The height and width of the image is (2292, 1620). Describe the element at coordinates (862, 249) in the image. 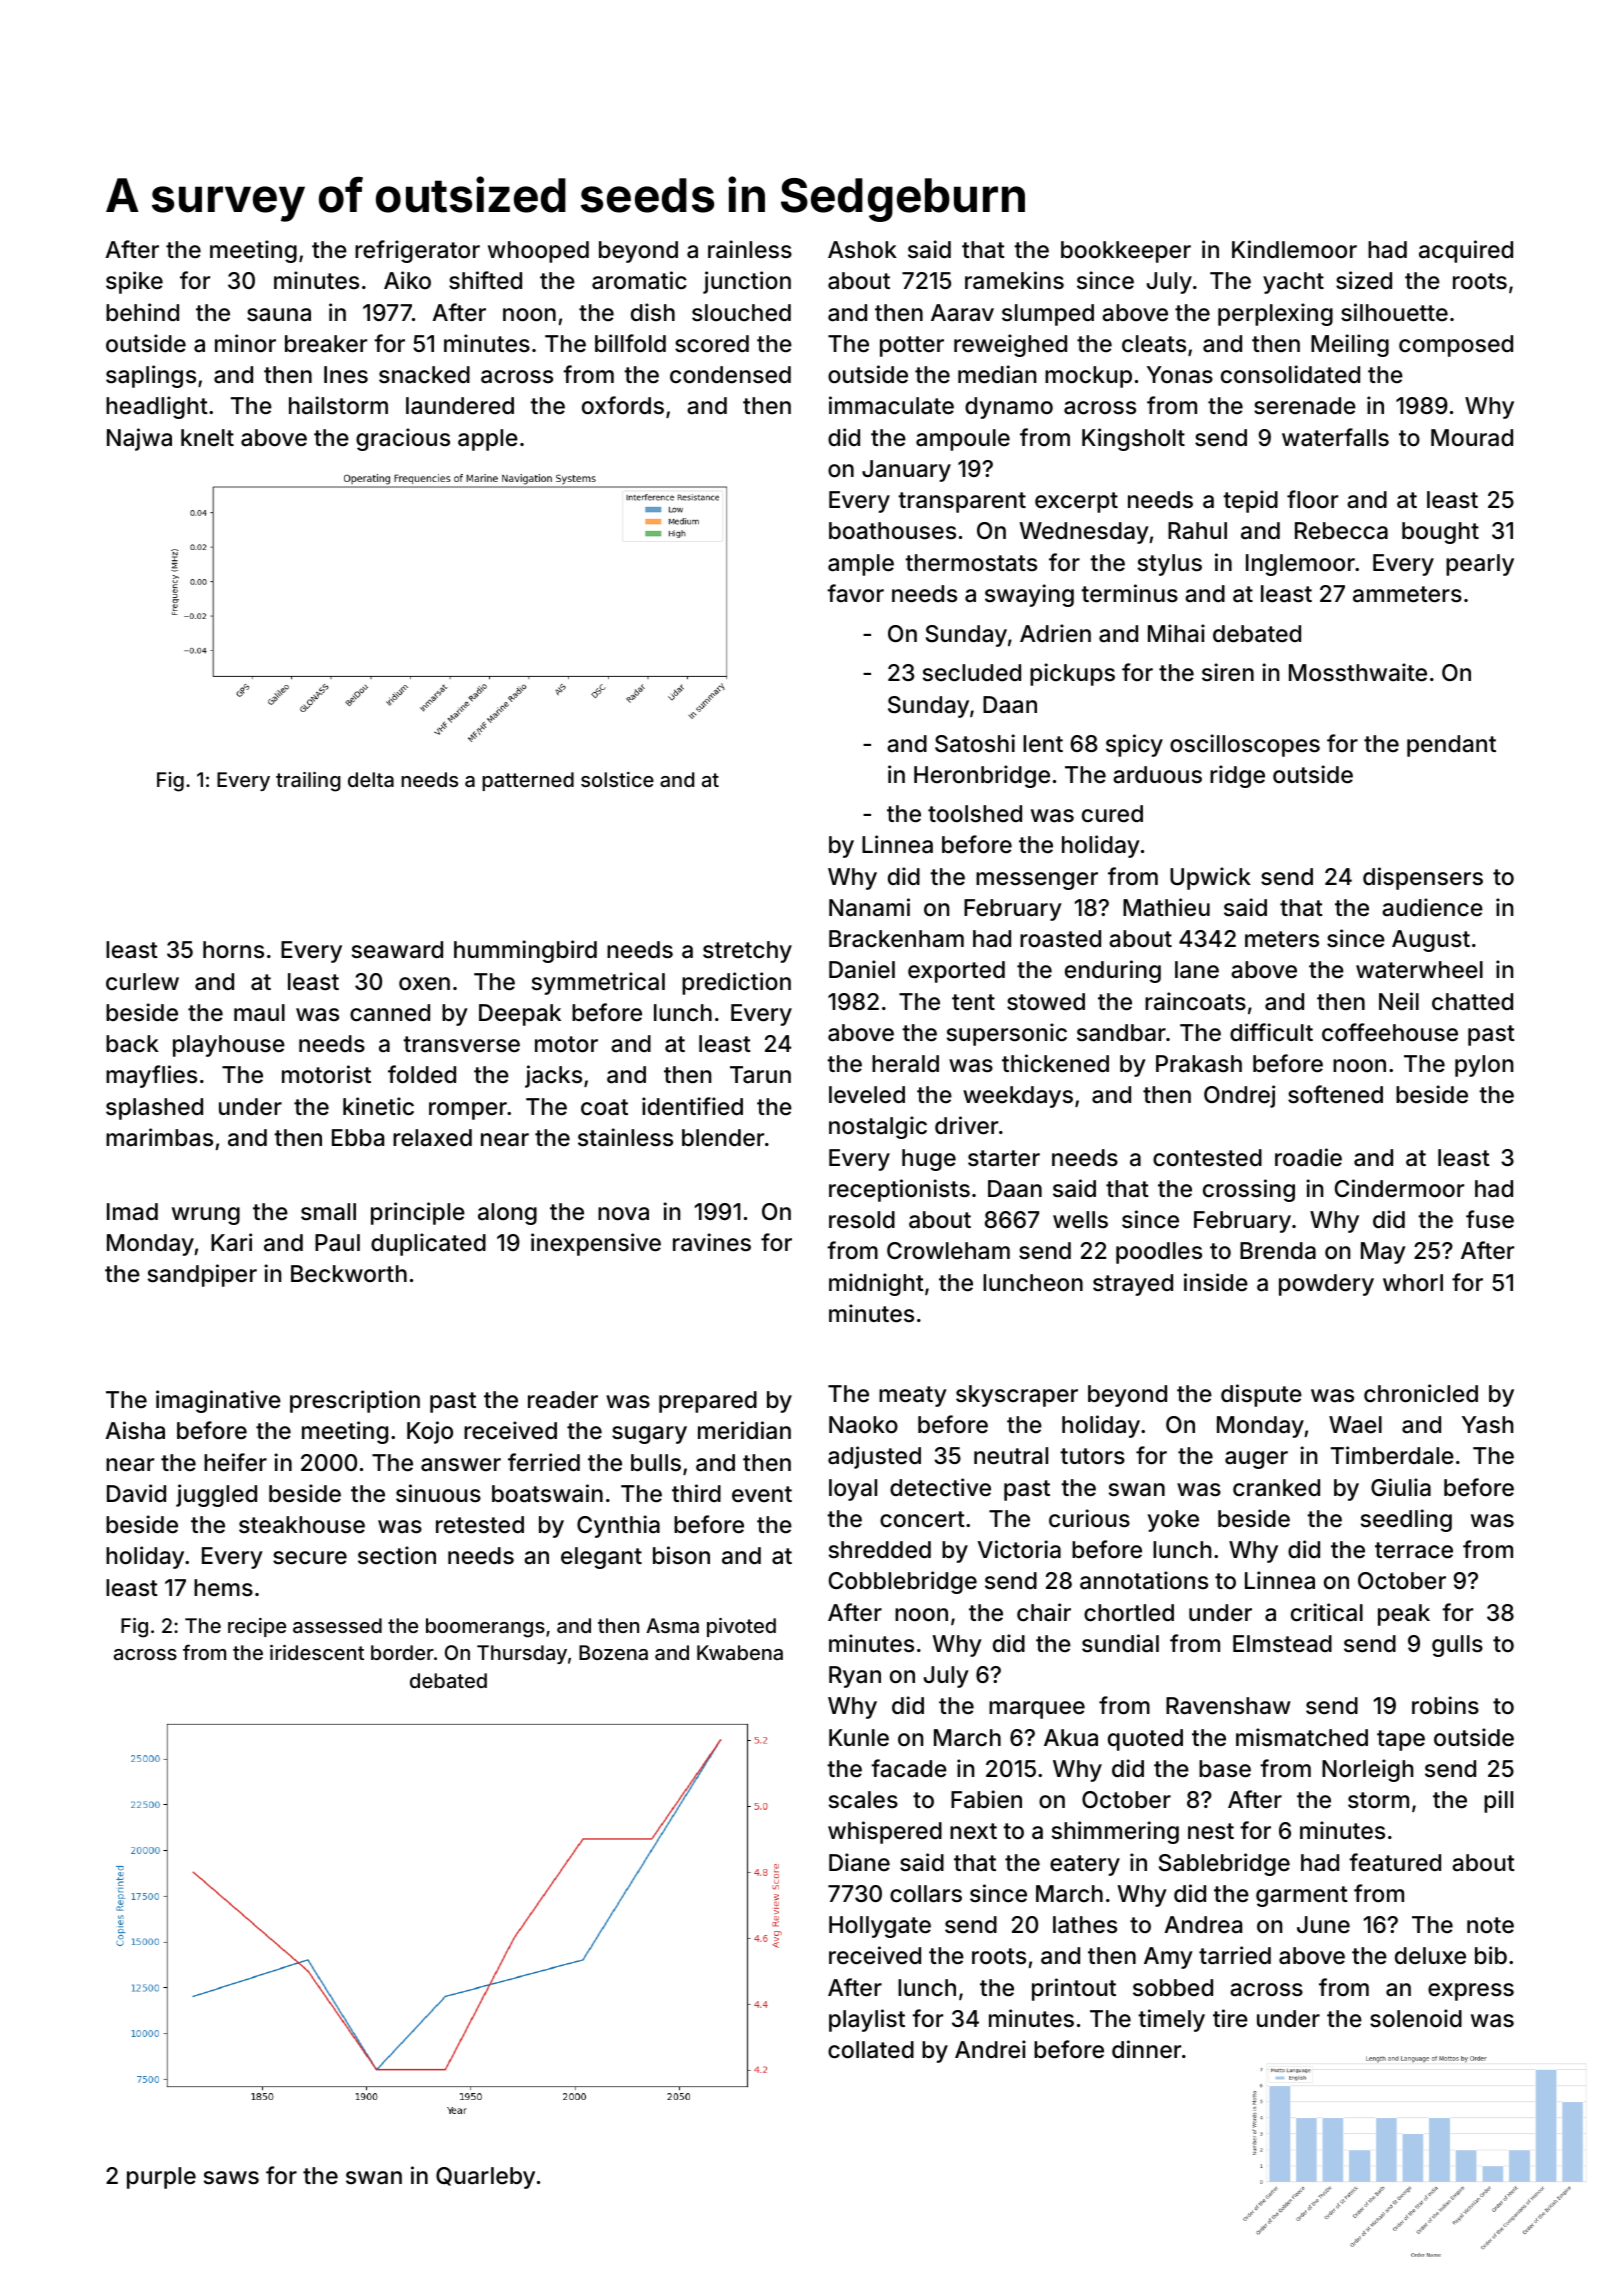

I see `Ashok` at that location.
